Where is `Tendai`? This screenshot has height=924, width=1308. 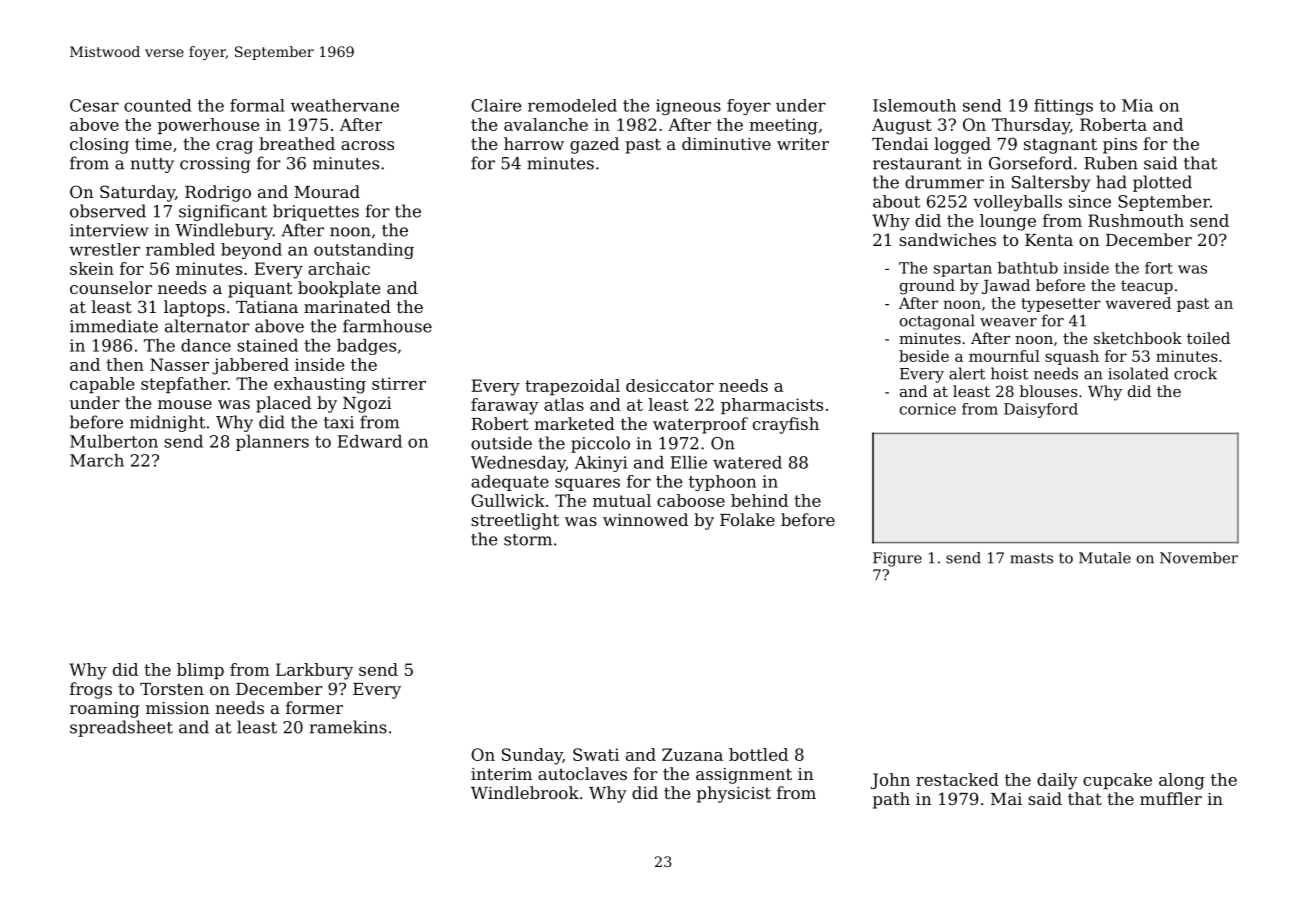
Tendai is located at coordinates (900, 143).
